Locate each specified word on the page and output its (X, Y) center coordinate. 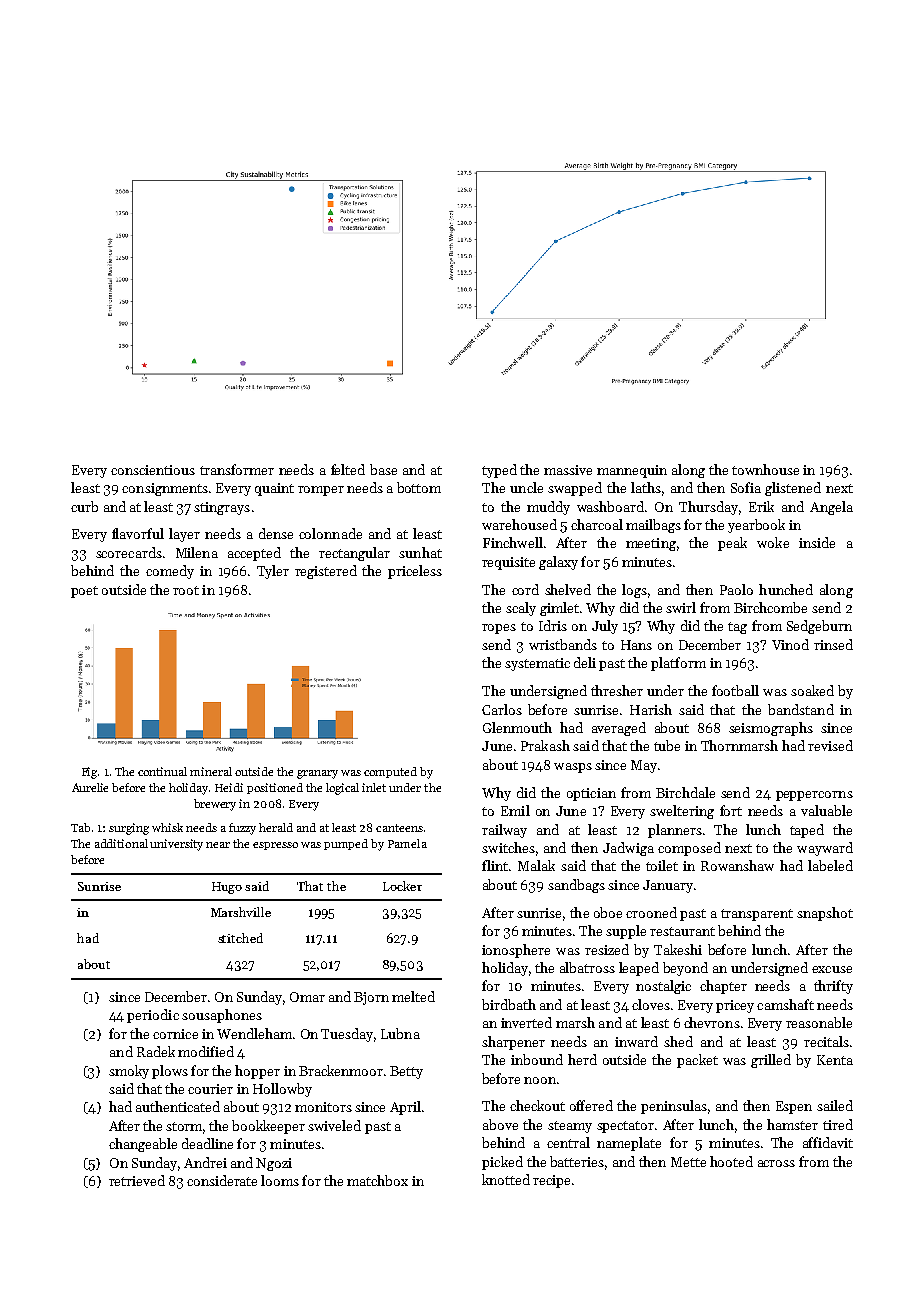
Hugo (227, 888)
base (383, 469)
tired (838, 1124)
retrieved (137, 1180)
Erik (761, 506)
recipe (551, 1181)
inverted (526, 1022)
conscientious (153, 470)
